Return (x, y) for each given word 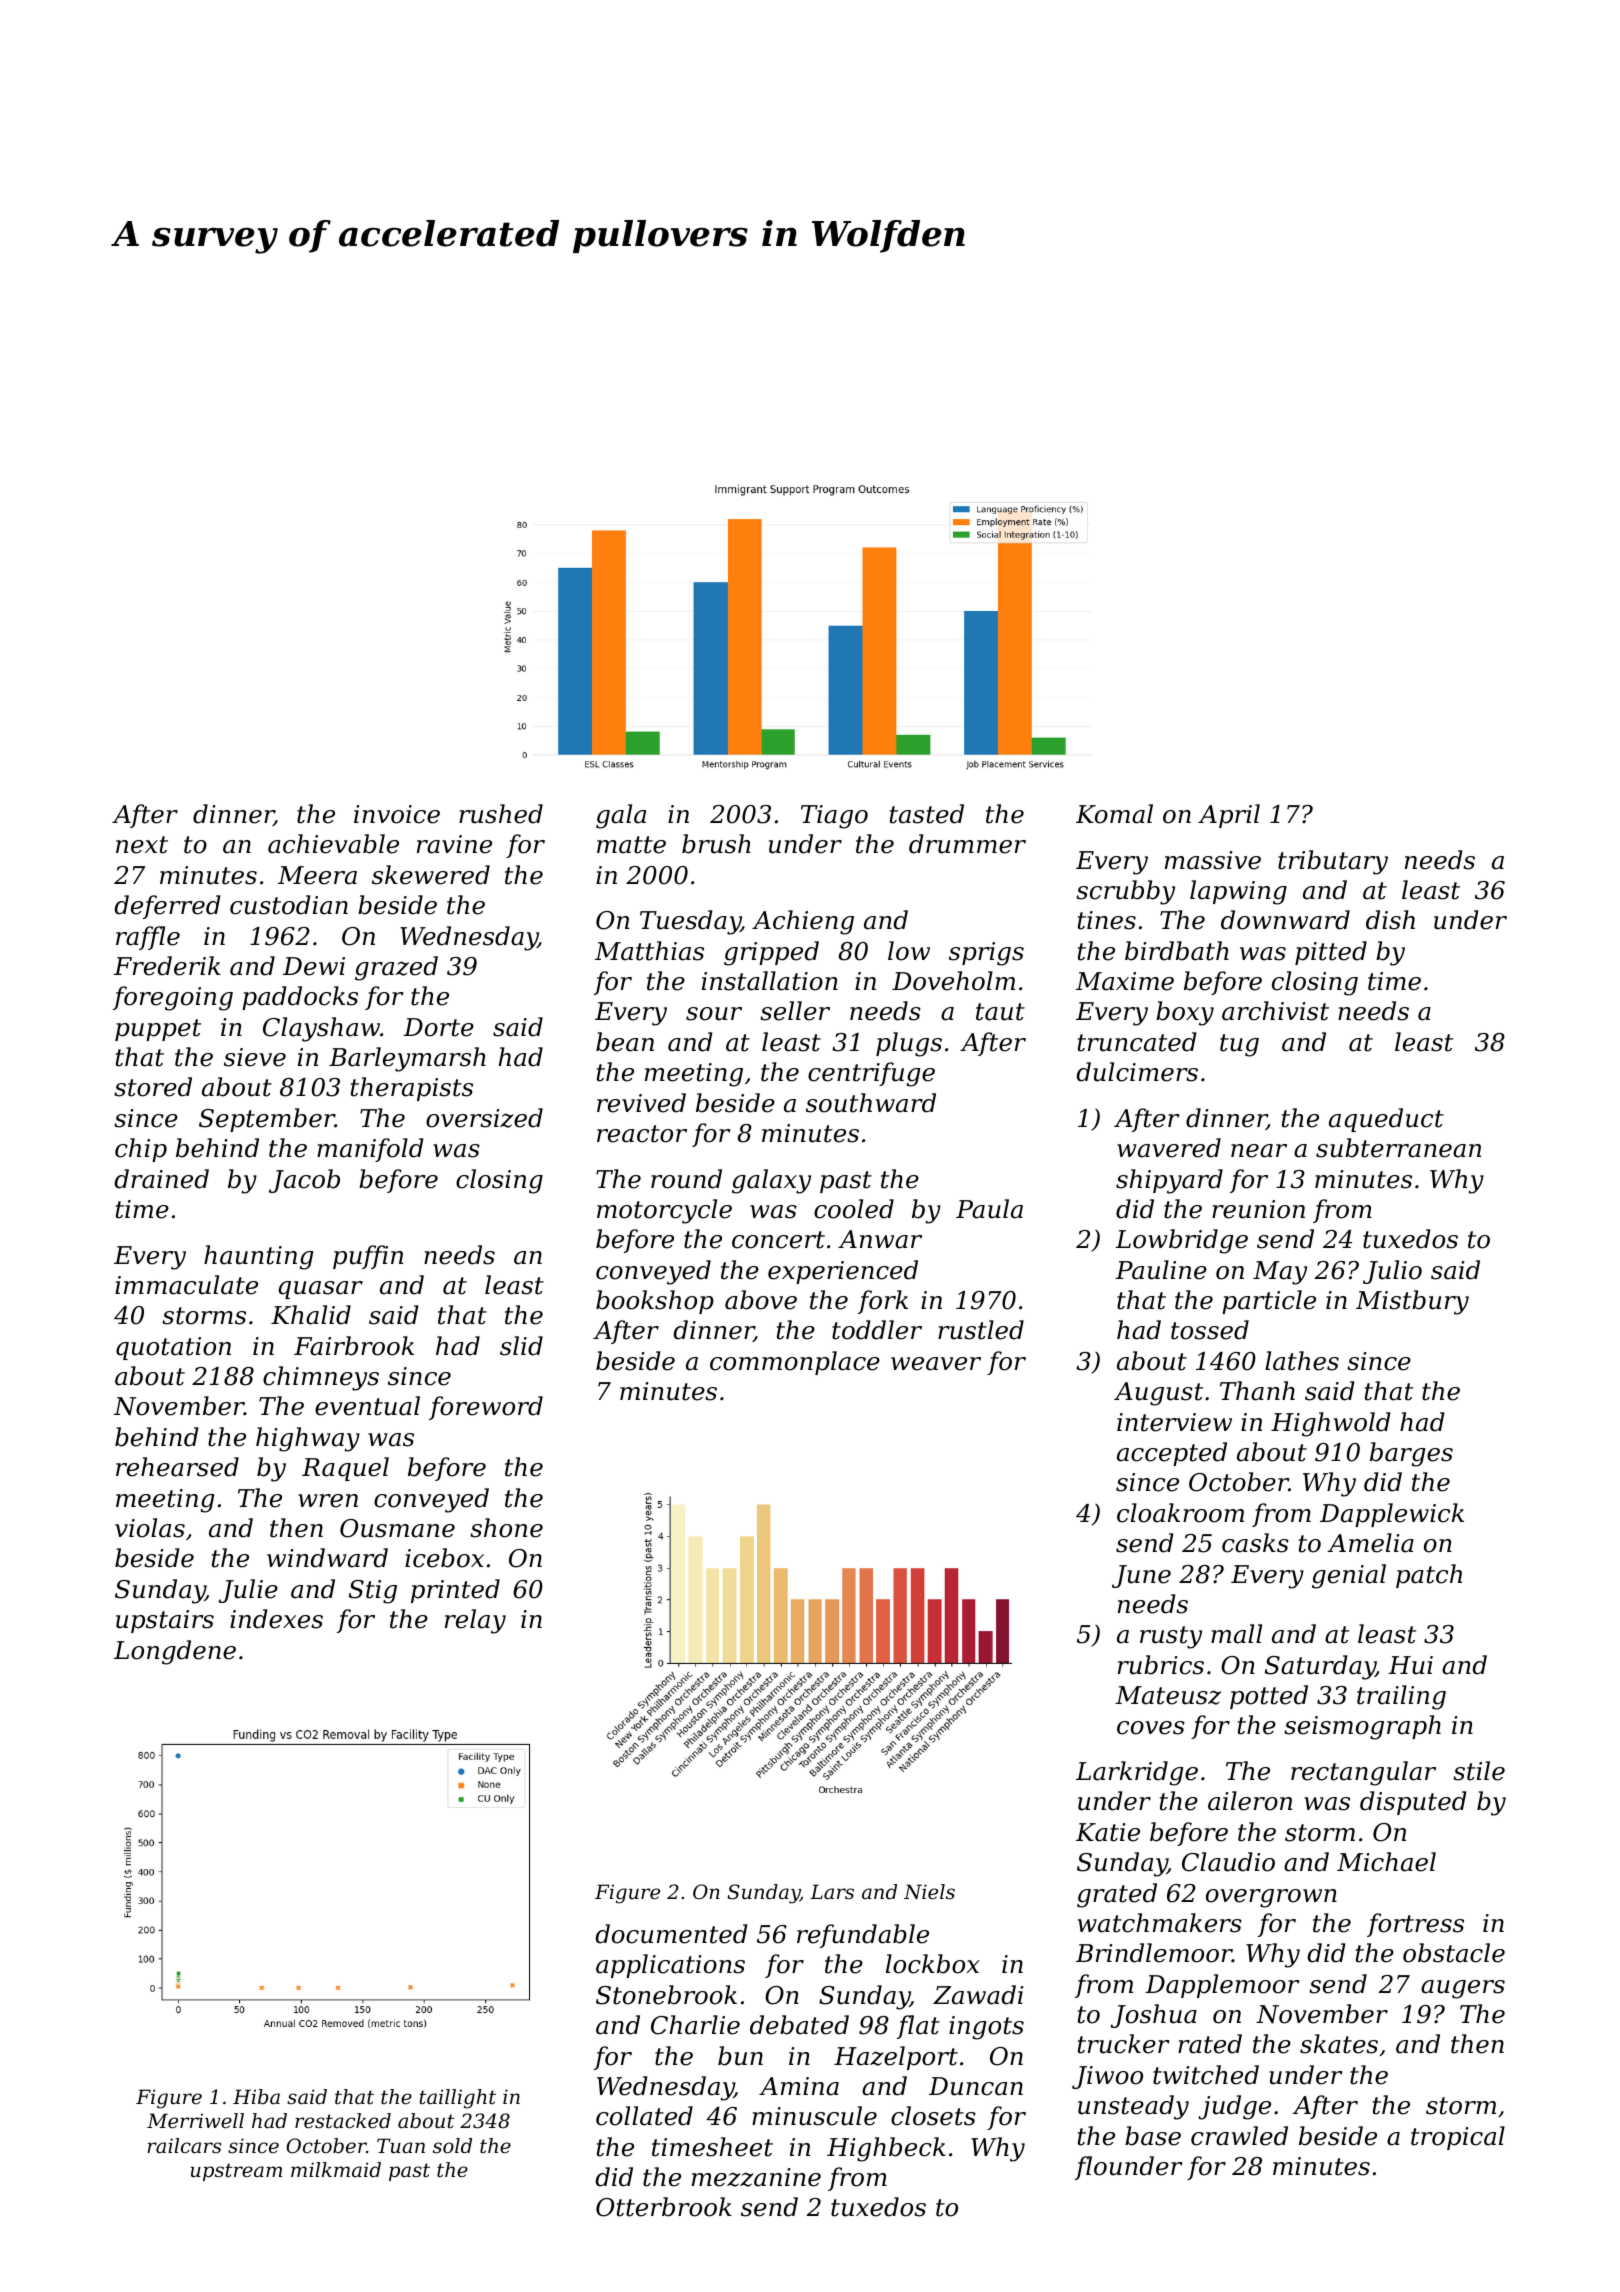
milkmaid (336, 2169)
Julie (248, 1591)
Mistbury (1412, 1302)
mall (1236, 1634)
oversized (484, 1118)
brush (716, 844)
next (142, 845)
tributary (1333, 862)
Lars (832, 1892)
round (686, 1179)
